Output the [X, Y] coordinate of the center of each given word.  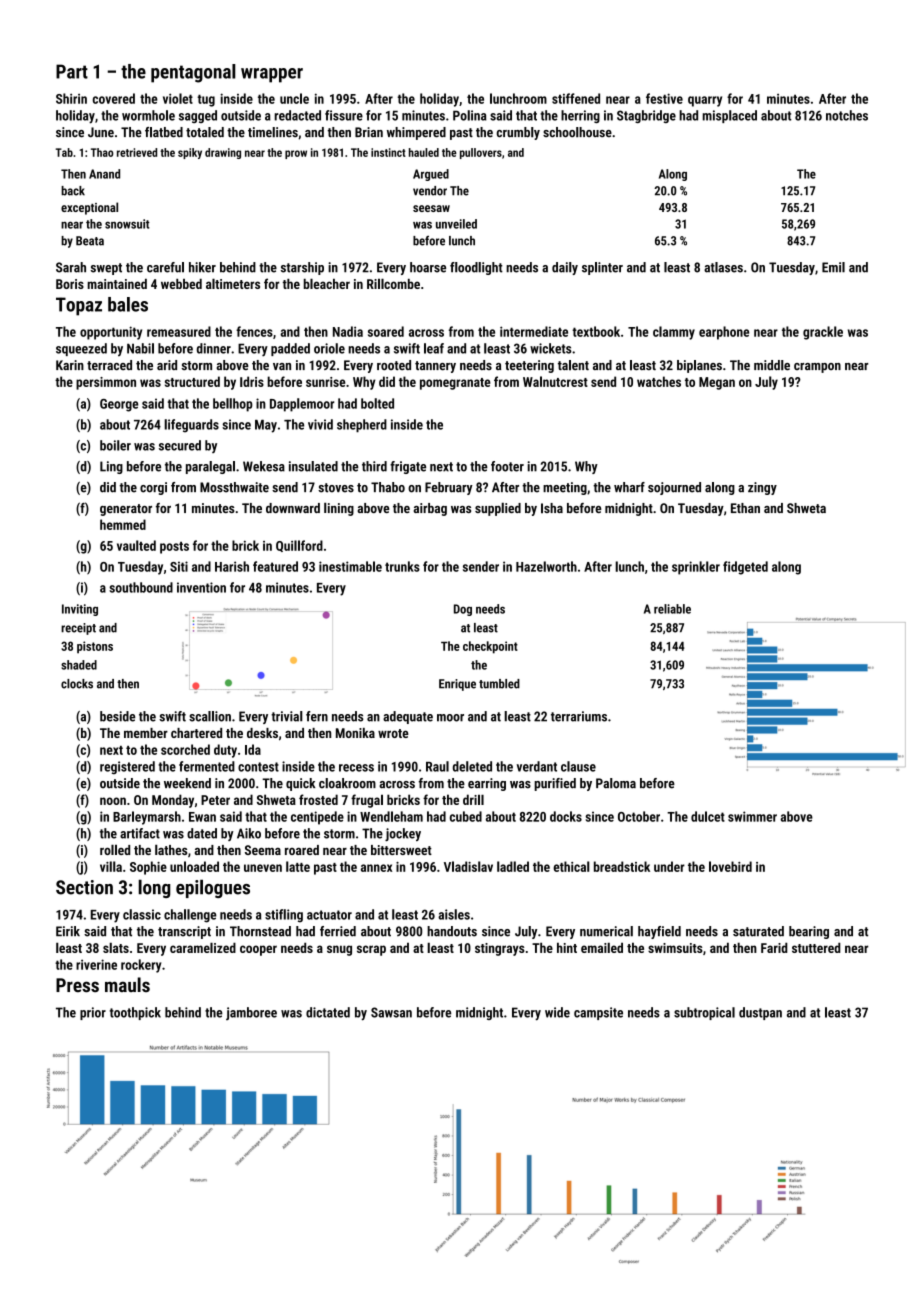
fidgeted [745, 568]
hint [567, 947]
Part [72, 71]
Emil [833, 267]
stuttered [816, 947]
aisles [454, 914]
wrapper [272, 75]
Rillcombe [393, 283]
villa [111, 866]
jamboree [251, 1013]
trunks [402, 566]
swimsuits [675, 948]
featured [275, 566]
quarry [705, 101]
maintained [117, 284]
